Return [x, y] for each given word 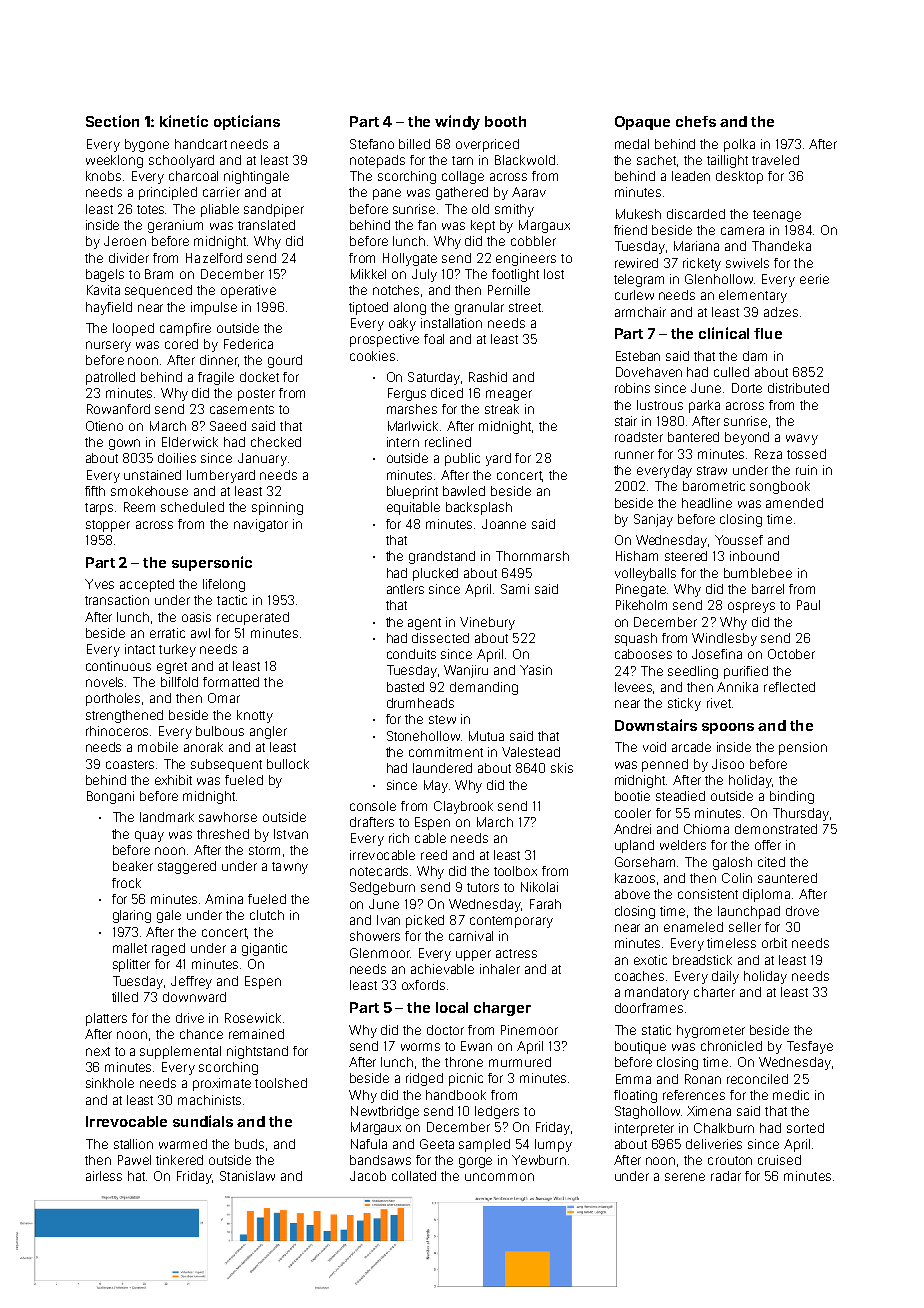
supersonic [212, 563]
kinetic [184, 121]
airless [104, 1176]
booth [505, 121]
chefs [696, 121]
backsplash [479, 508]
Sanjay [653, 520]
